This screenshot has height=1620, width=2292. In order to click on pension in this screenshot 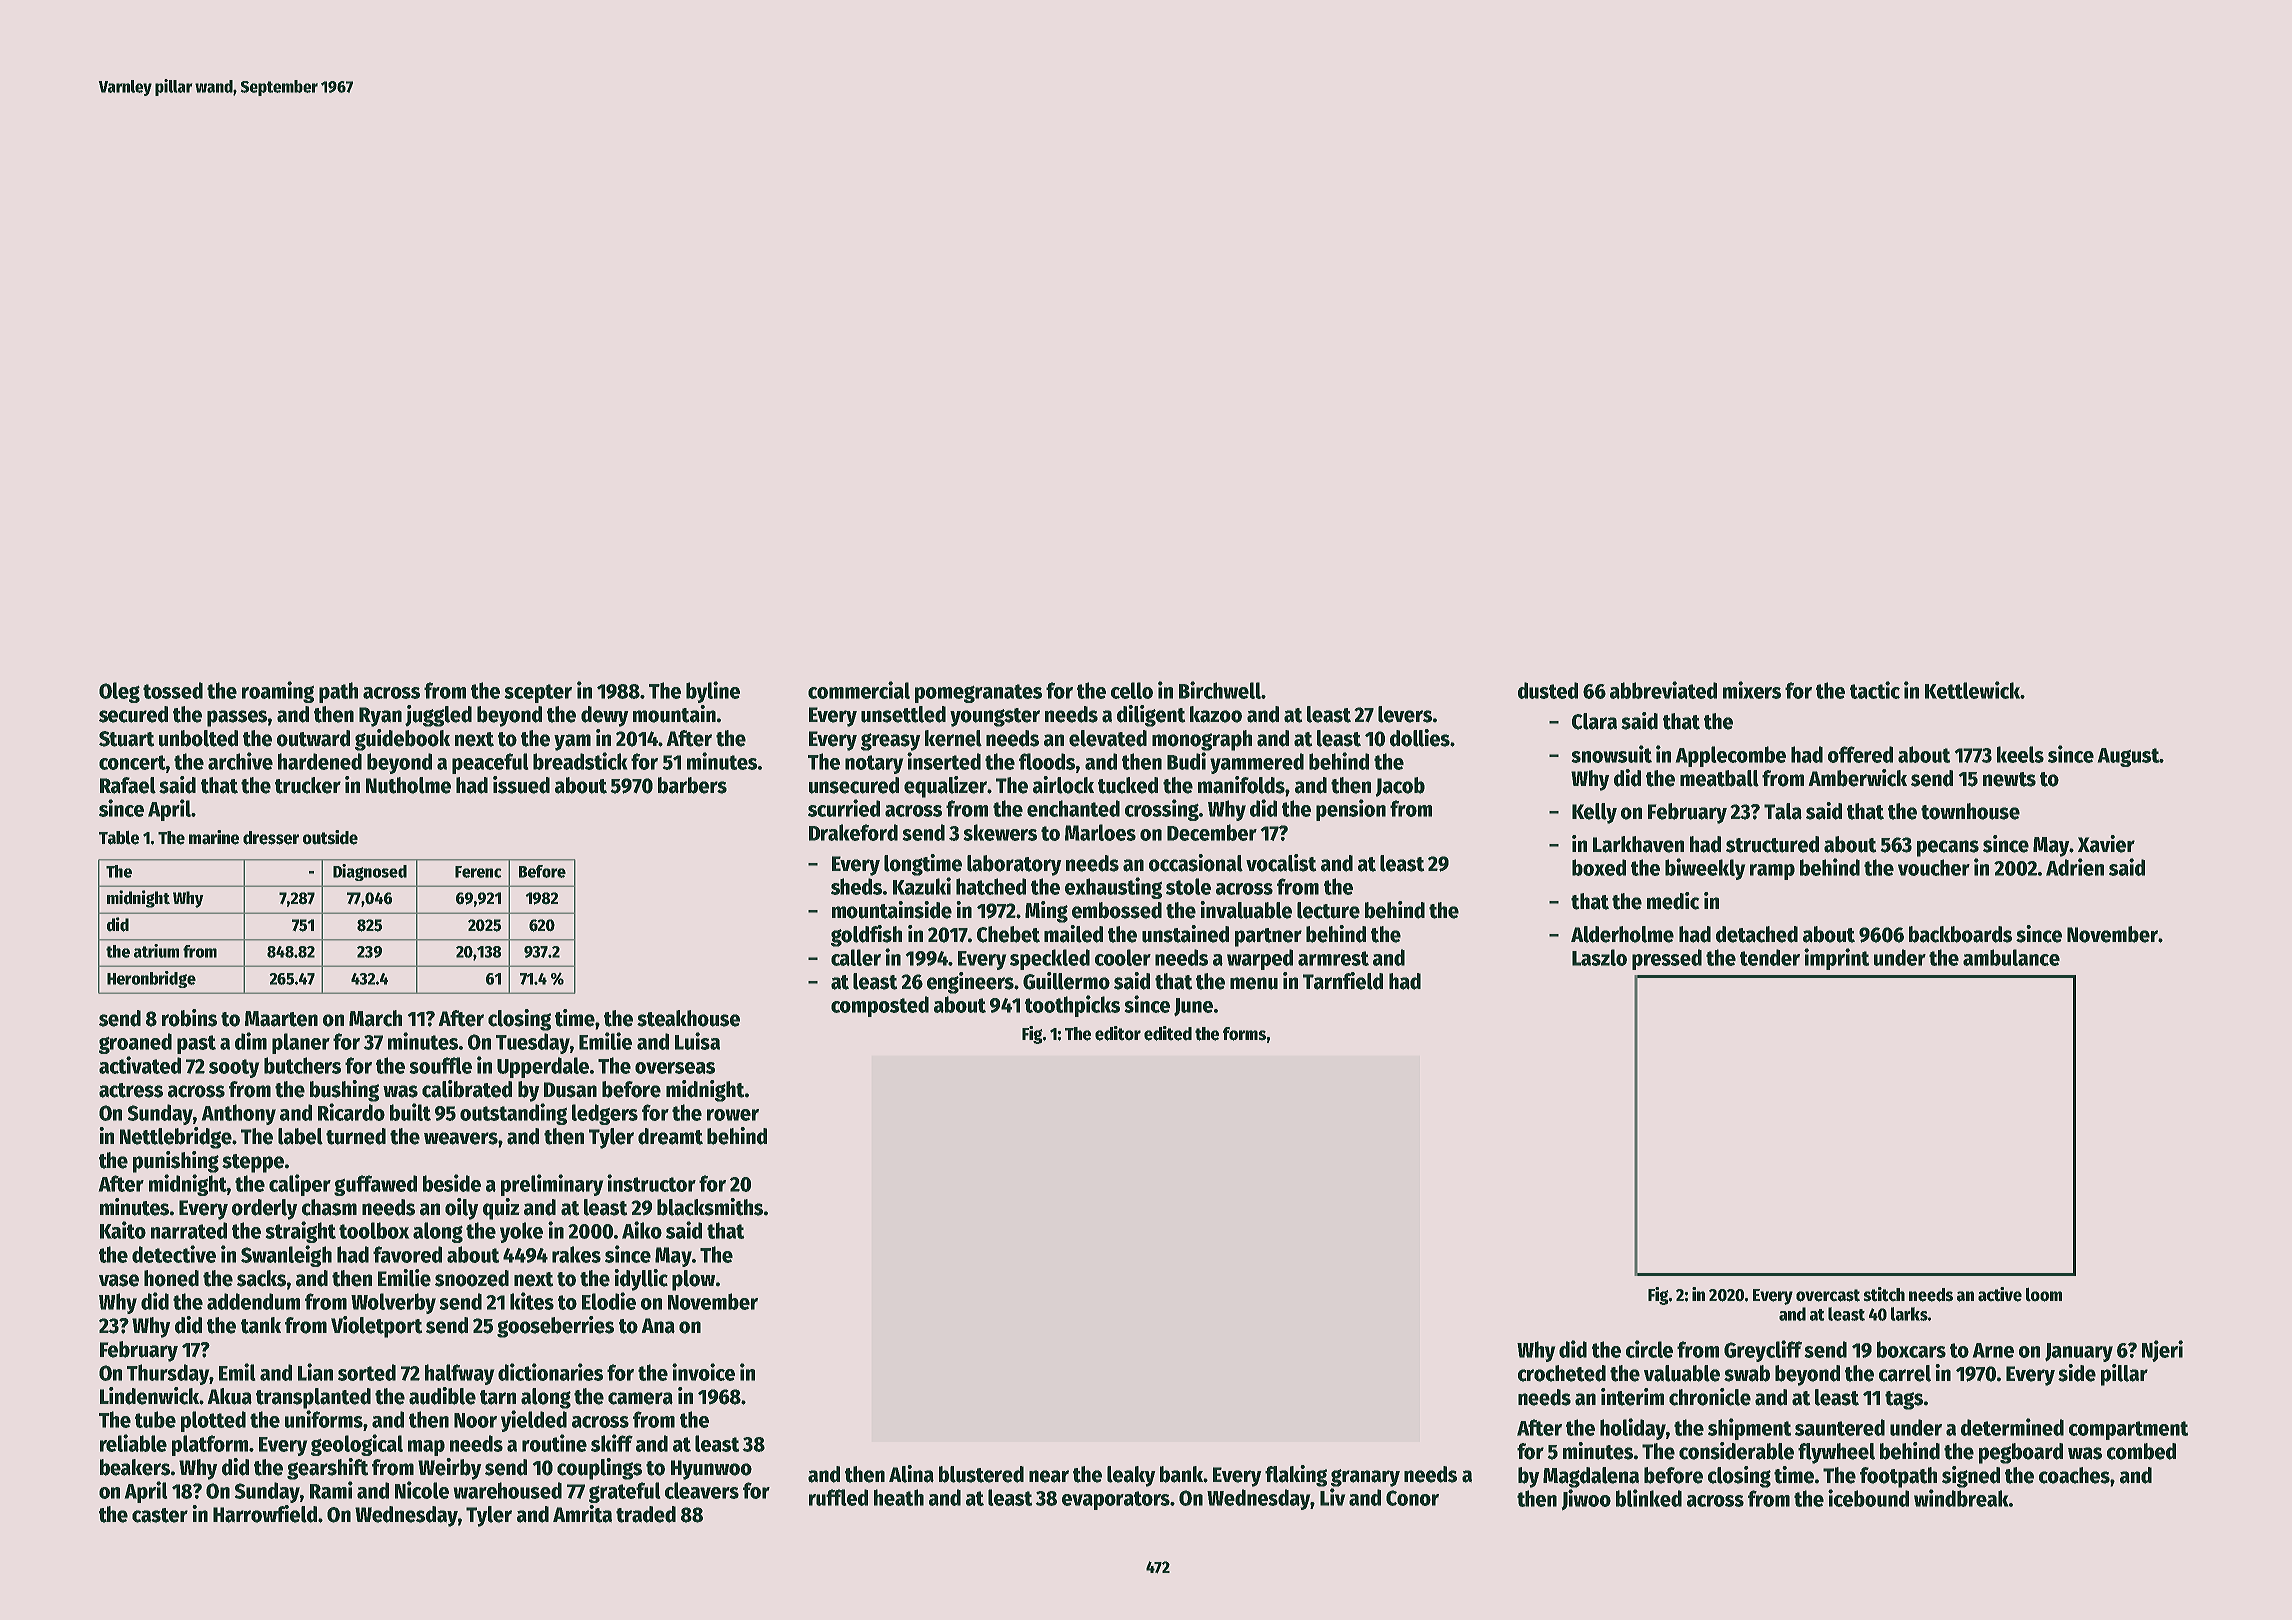, I will do `click(1351, 810)`.
